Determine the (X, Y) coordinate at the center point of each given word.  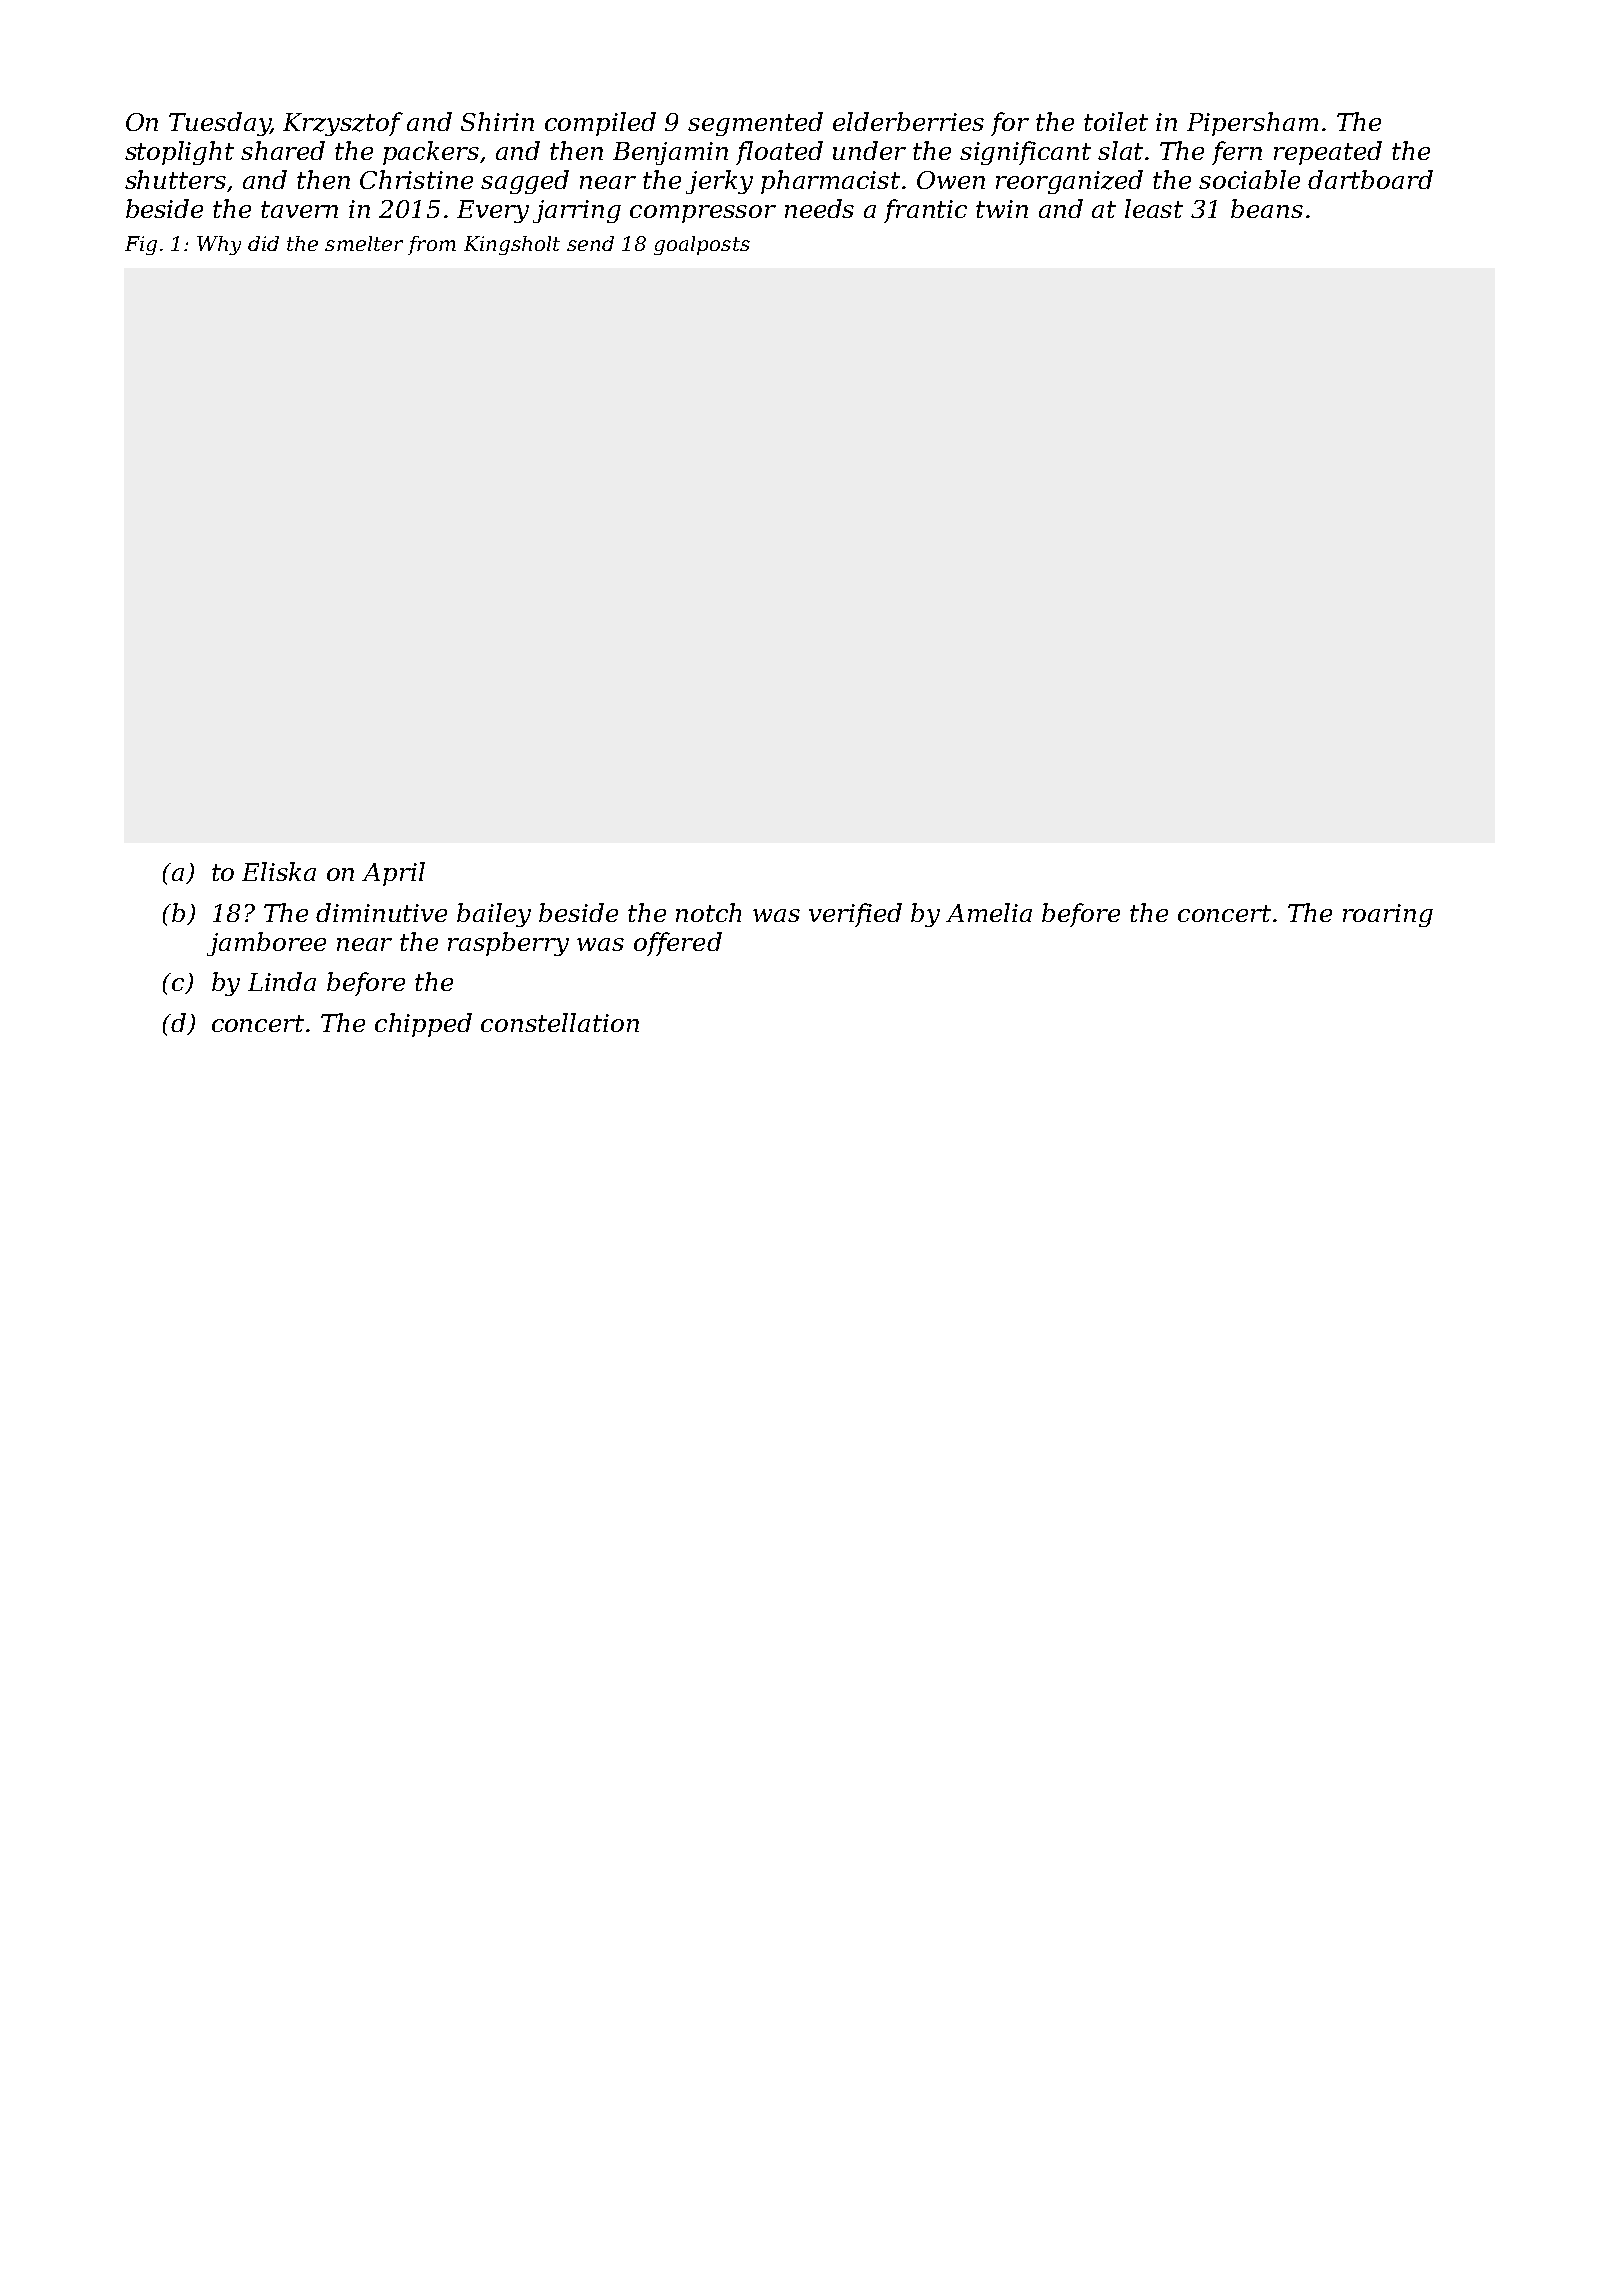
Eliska (279, 871)
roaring (1388, 915)
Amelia (989, 912)
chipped (423, 1025)
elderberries (908, 121)
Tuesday (219, 124)
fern (1237, 153)
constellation (560, 1022)
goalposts (702, 245)
